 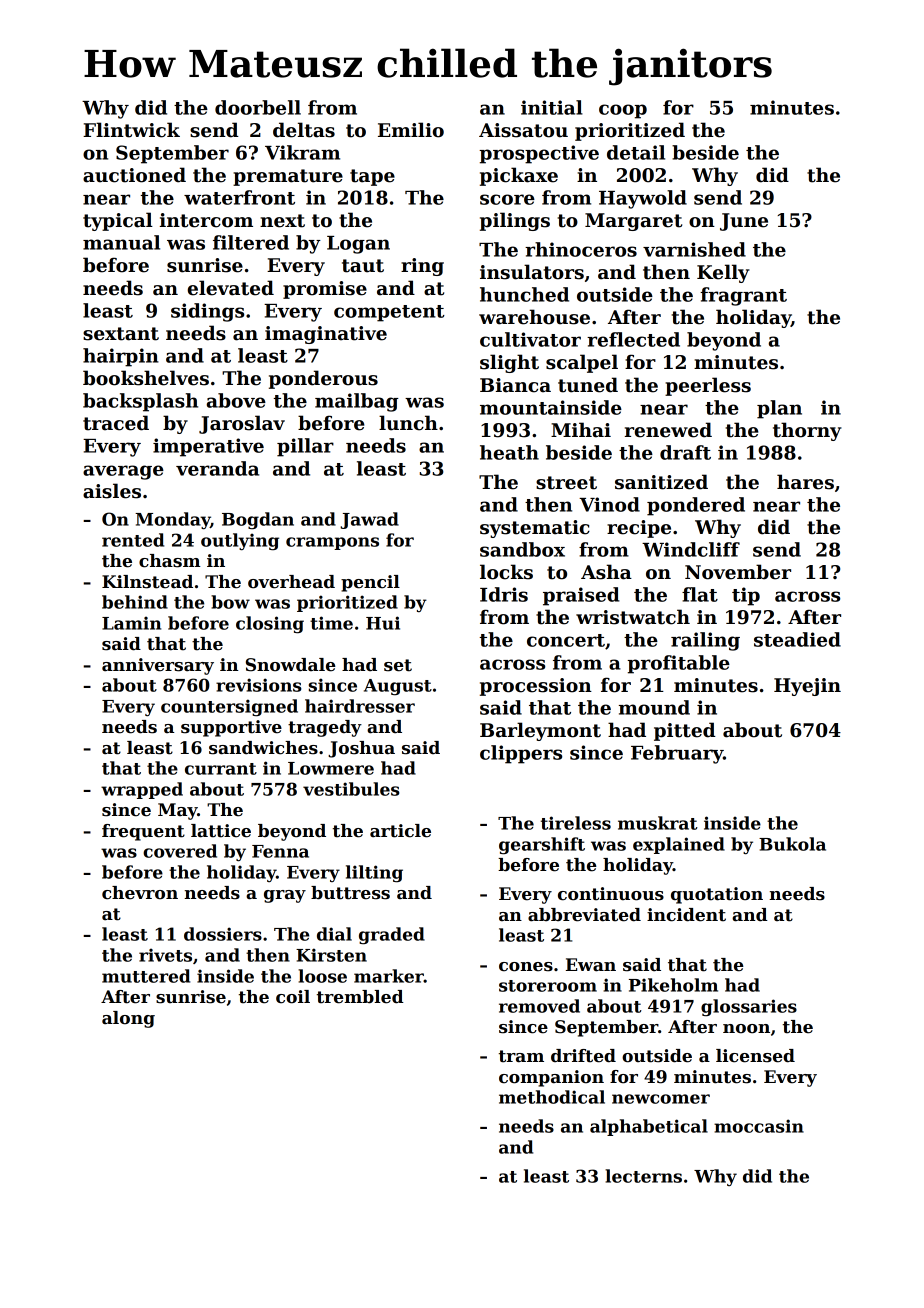 What do you see at coordinates (552, 1097) in the image?
I see `methodical` at bounding box center [552, 1097].
